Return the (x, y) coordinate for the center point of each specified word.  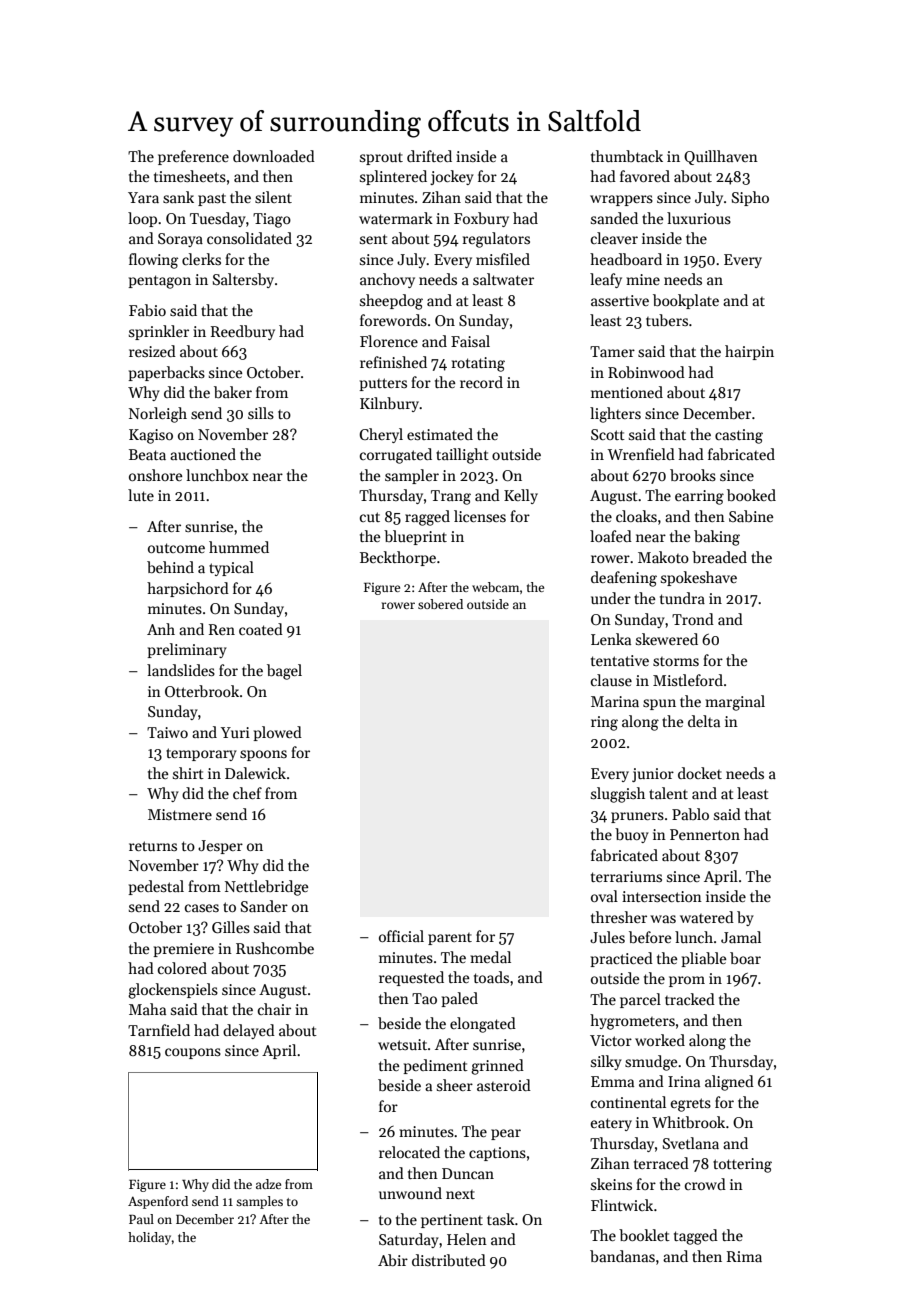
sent (374, 239)
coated (261, 629)
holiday (149, 1238)
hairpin (749, 352)
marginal (735, 703)
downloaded (274, 156)
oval (604, 896)
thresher (619, 917)
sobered (440, 604)
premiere (183, 950)
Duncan (468, 1173)
